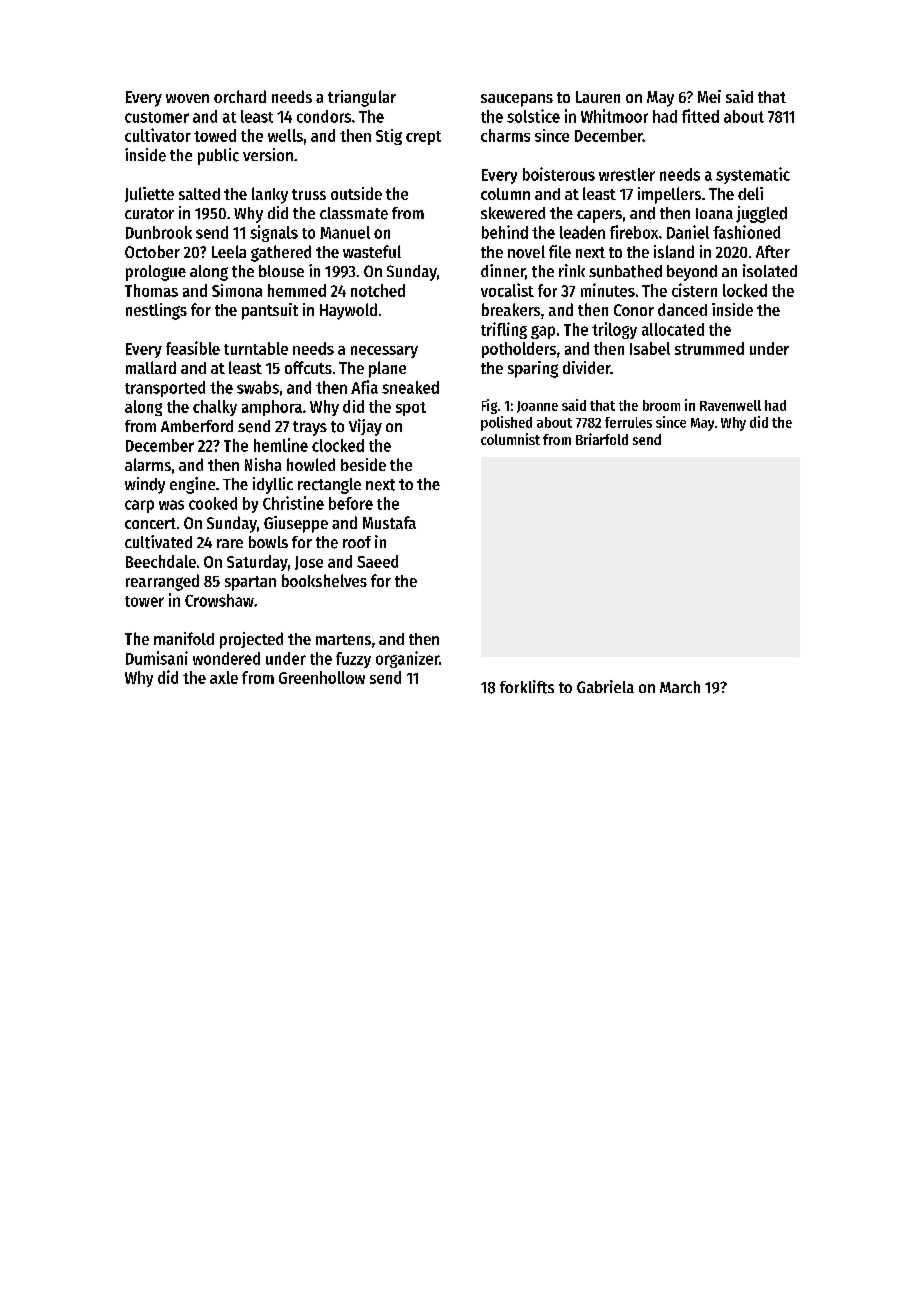 This page has width=924, height=1314. What do you see at coordinates (709, 96) in the page?
I see `Mei` at bounding box center [709, 96].
